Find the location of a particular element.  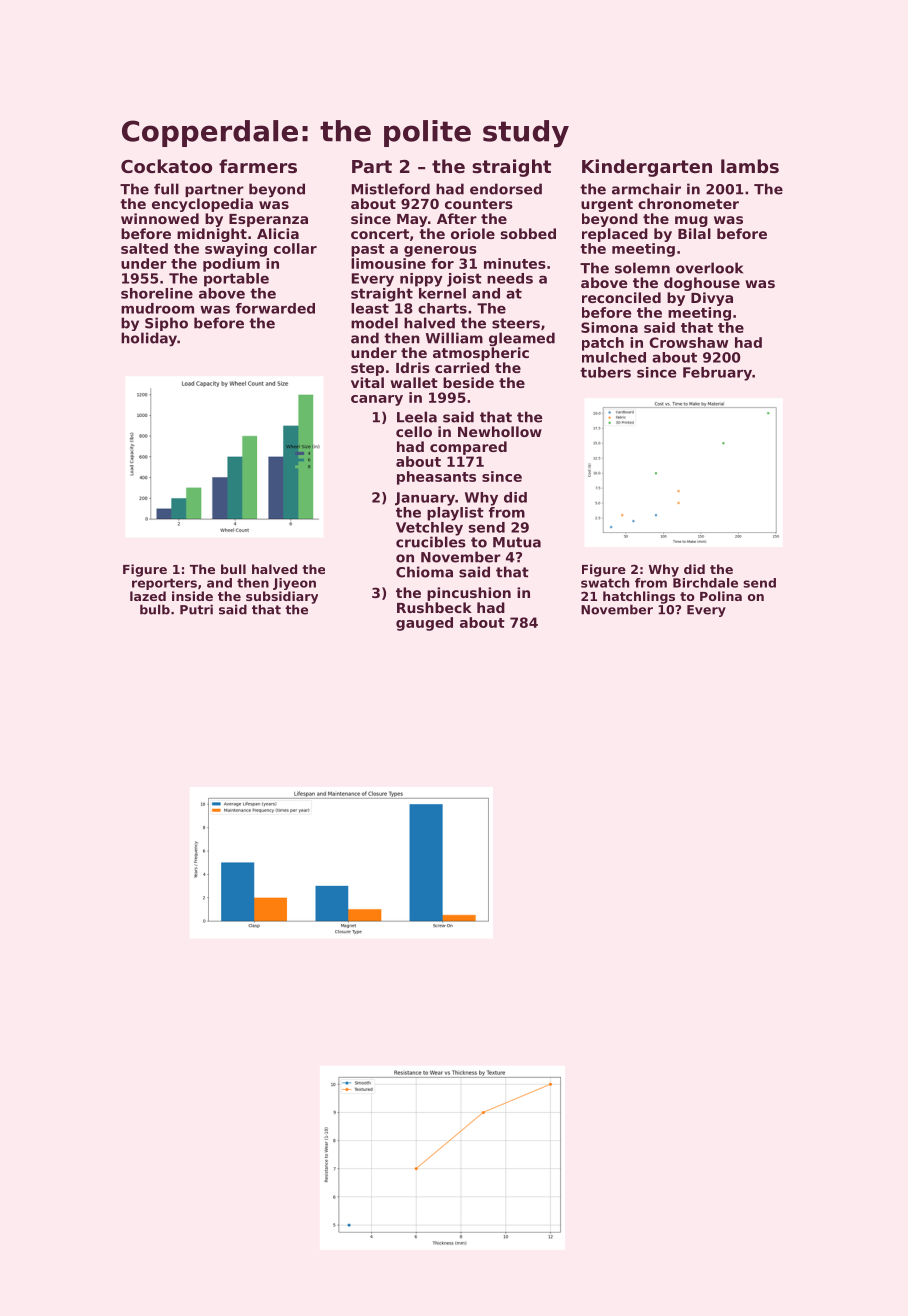

solemn is located at coordinates (642, 268).
